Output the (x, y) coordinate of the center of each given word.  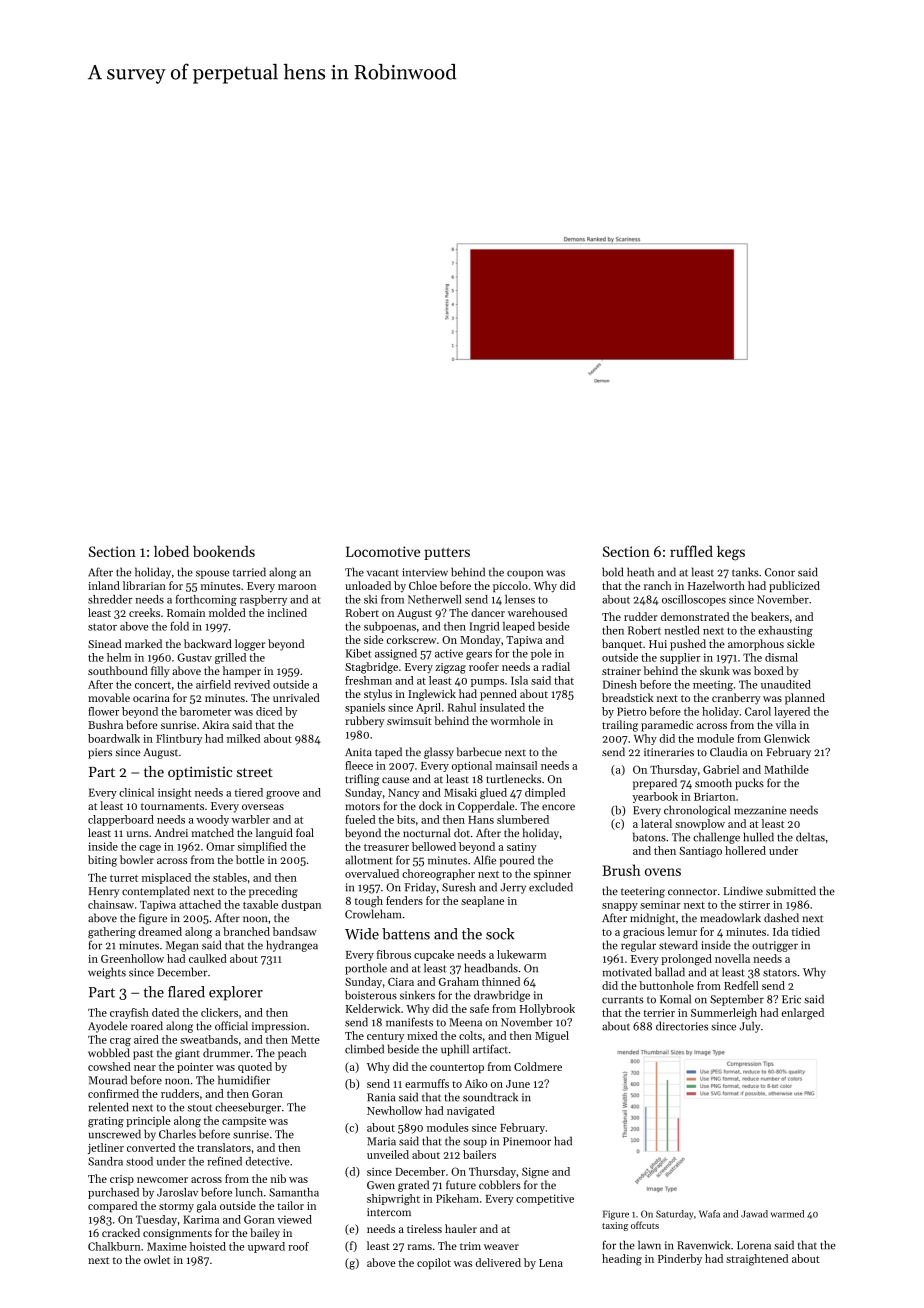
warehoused (537, 612)
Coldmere (538, 1066)
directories (682, 1026)
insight (175, 793)
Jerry (513, 888)
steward (678, 945)
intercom (389, 1212)
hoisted (208, 1246)
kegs (731, 553)
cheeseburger (248, 1108)
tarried (249, 572)
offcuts (645, 1225)
